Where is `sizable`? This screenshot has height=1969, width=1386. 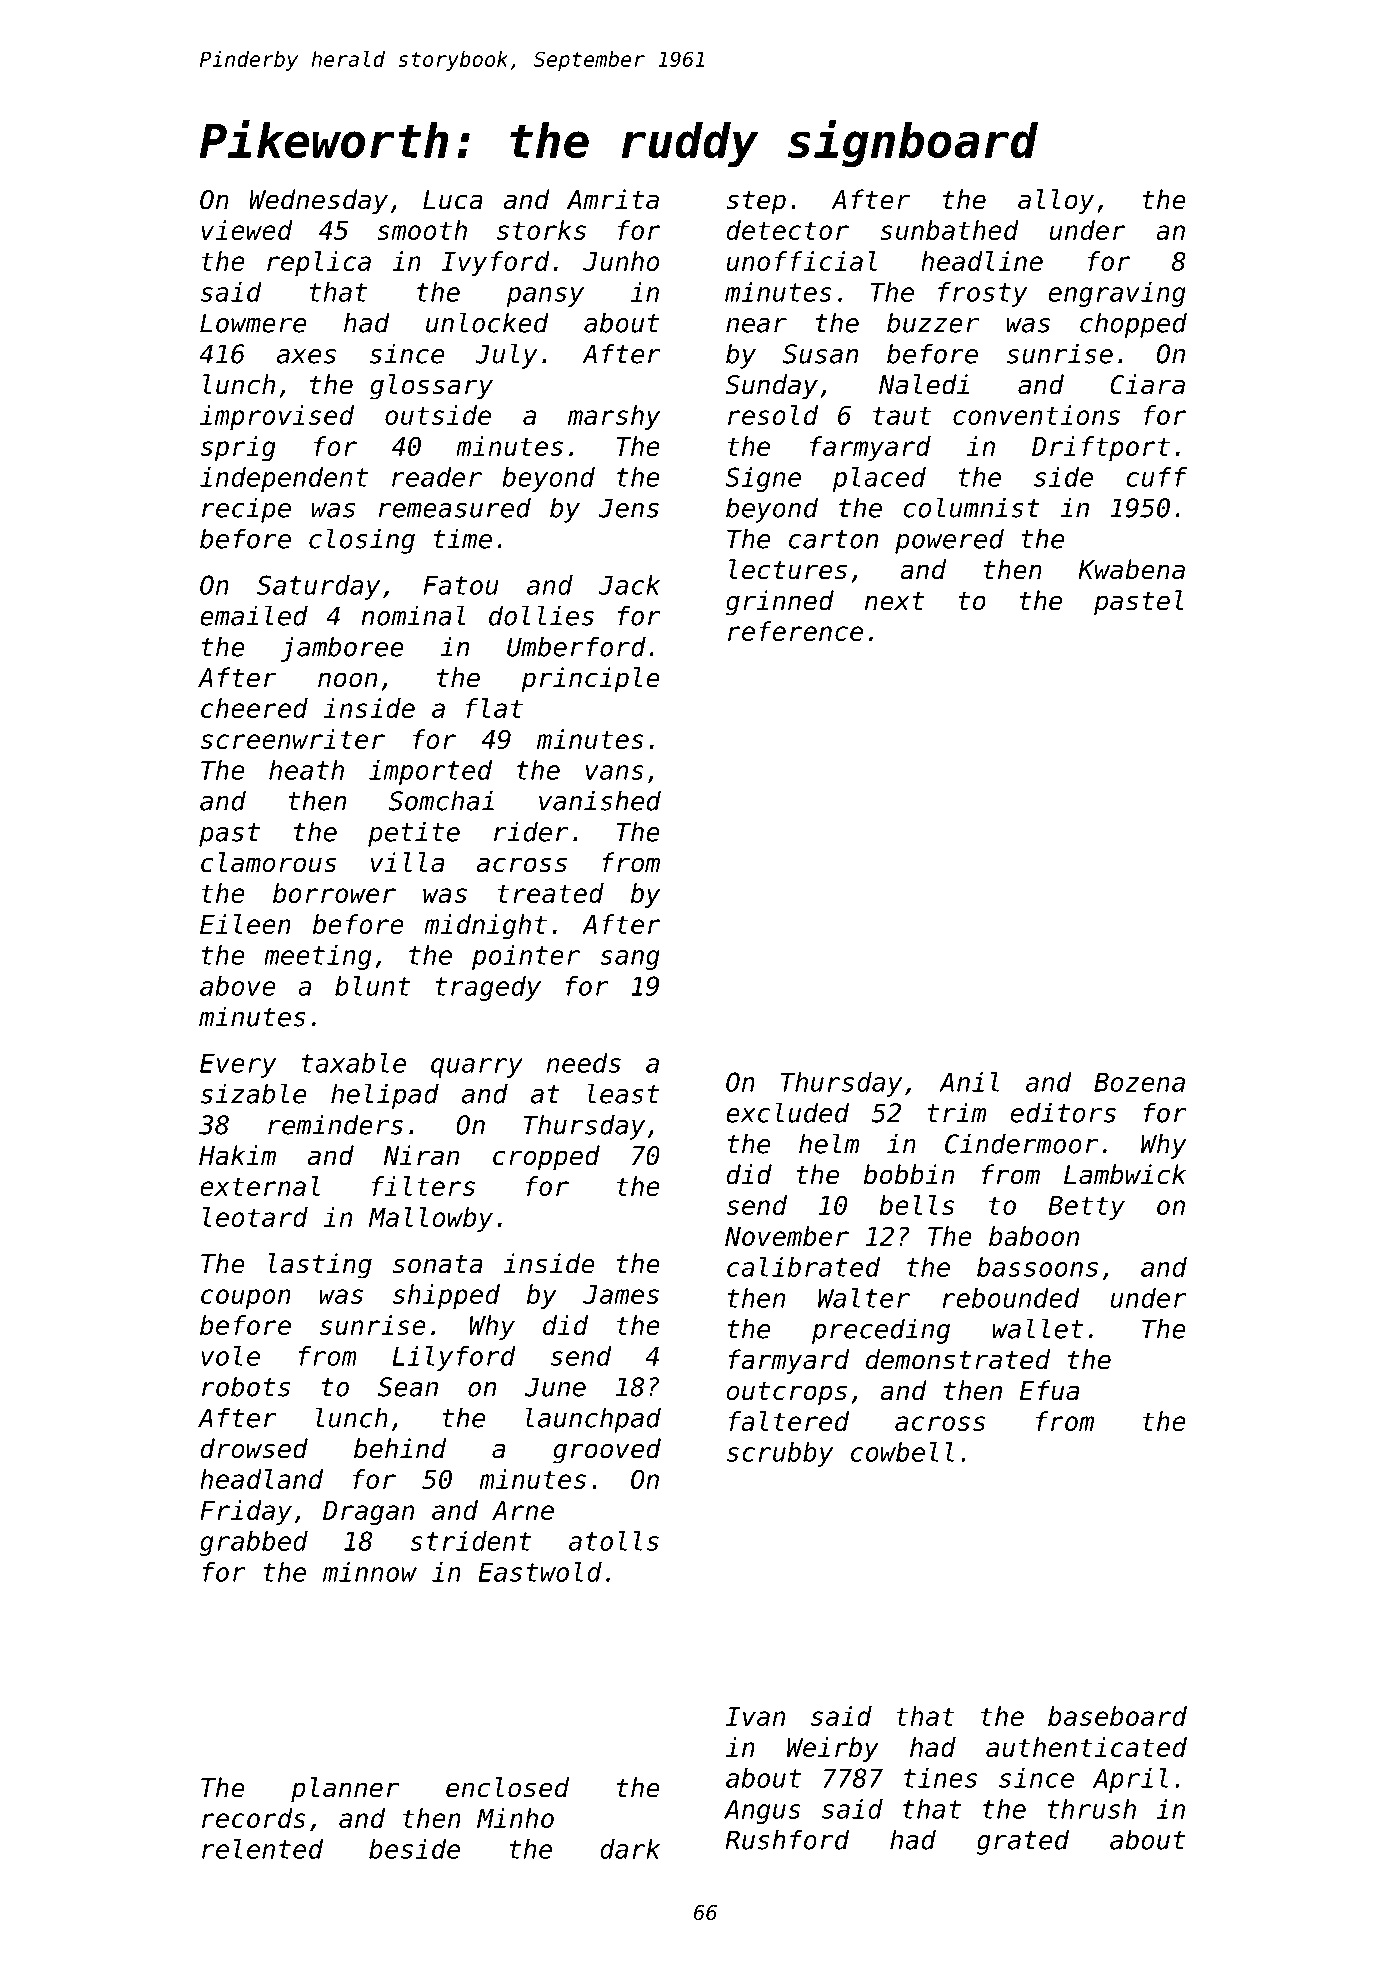
sizable is located at coordinates (253, 1093).
